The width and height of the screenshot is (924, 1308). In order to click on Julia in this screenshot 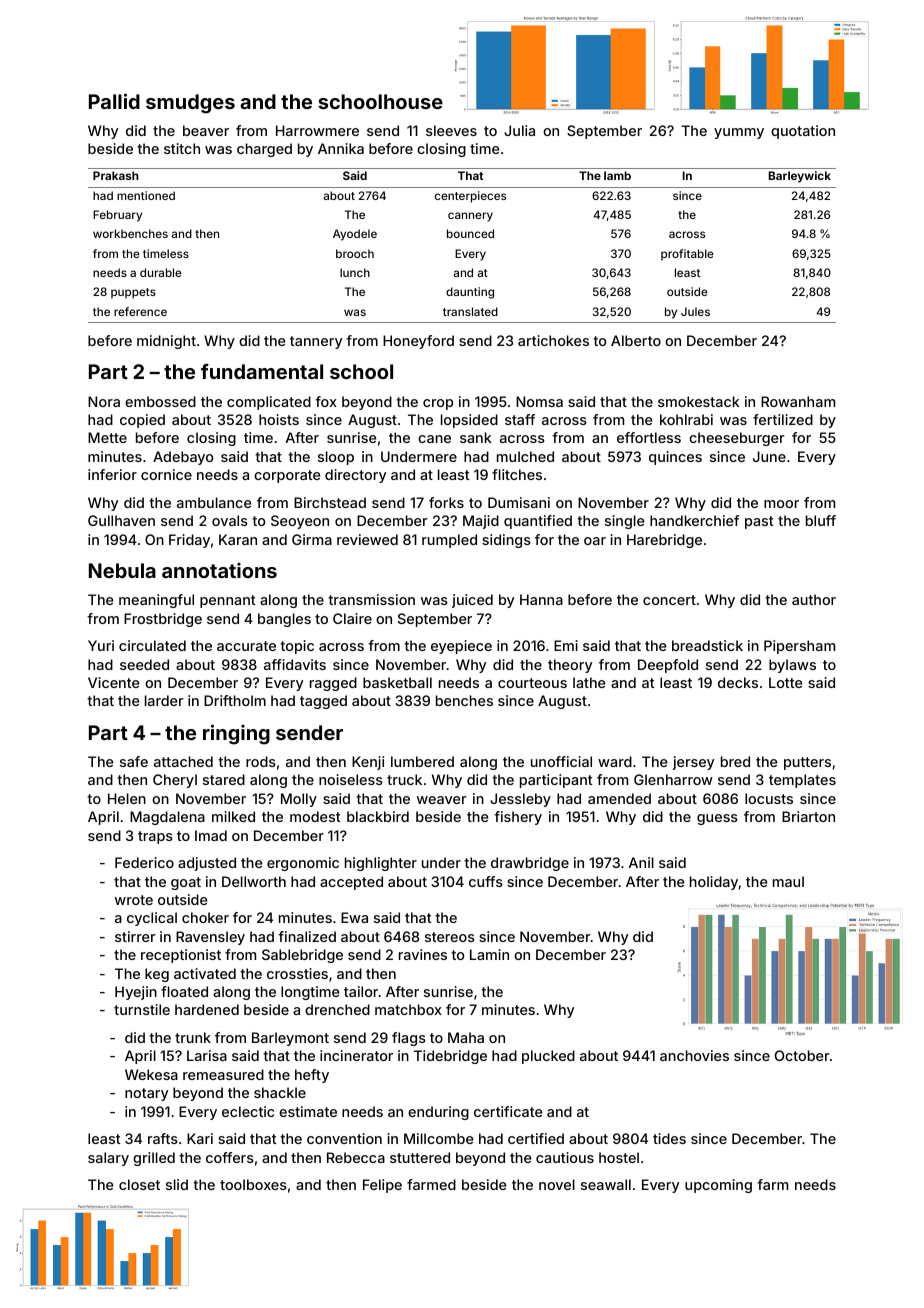, I will do `click(519, 130)`.
